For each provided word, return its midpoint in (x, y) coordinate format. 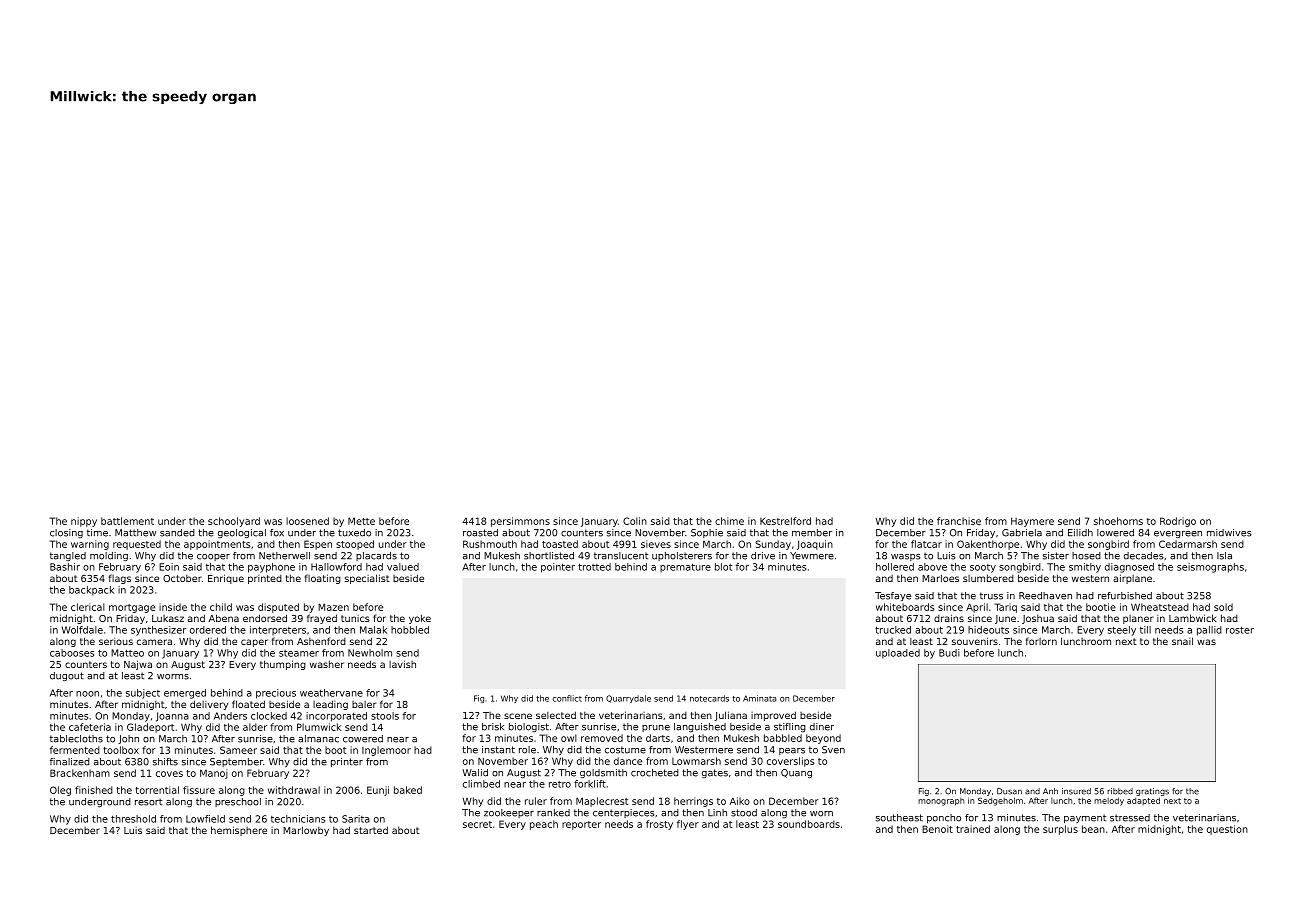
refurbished (1125, 596)
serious (116, 641)
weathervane (331, 693)
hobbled (410, 630)
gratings (1152, 792)
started (371, 830)
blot (723, 567)
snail (1182, 641)
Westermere (704, 750)
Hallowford (336, 567)
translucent (621, 556)
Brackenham (80, 773)
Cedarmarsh (1188, 544)
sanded (177, 533)
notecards (709, 698)
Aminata (760, 698)
